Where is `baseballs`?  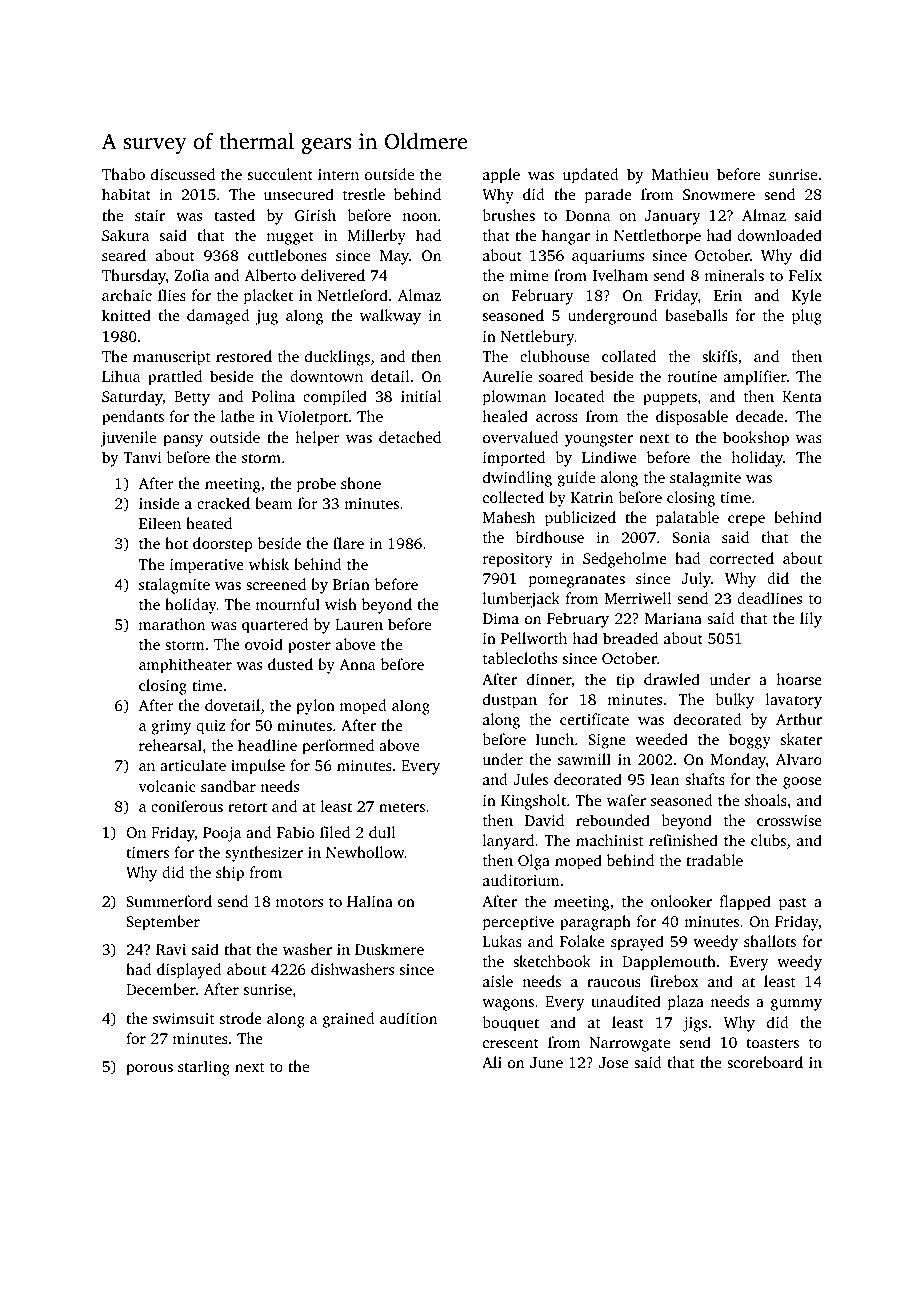
baseballs is located at coordinates (696, 315).
